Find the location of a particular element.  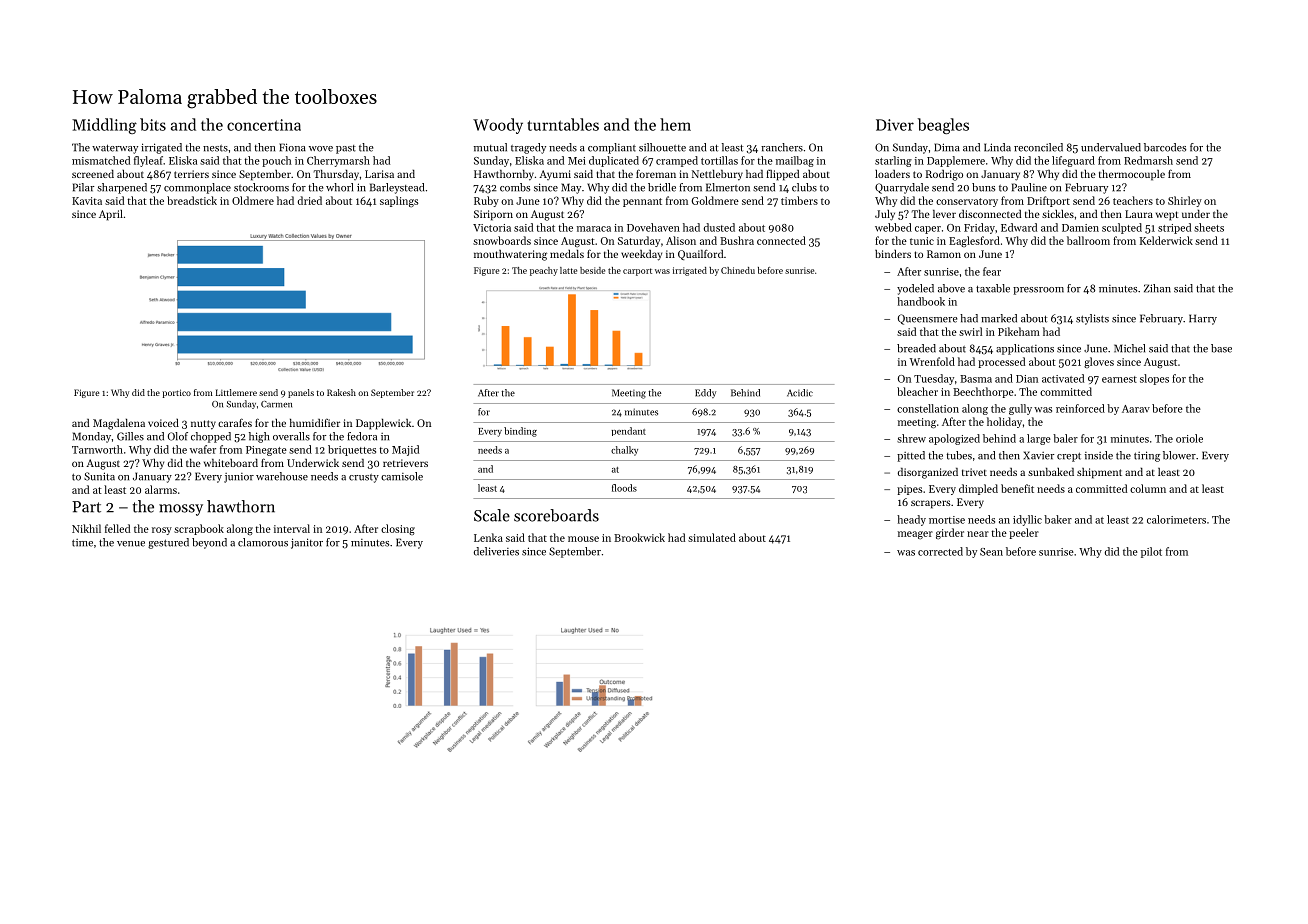

Diver is located at coordinates (895, 125).
